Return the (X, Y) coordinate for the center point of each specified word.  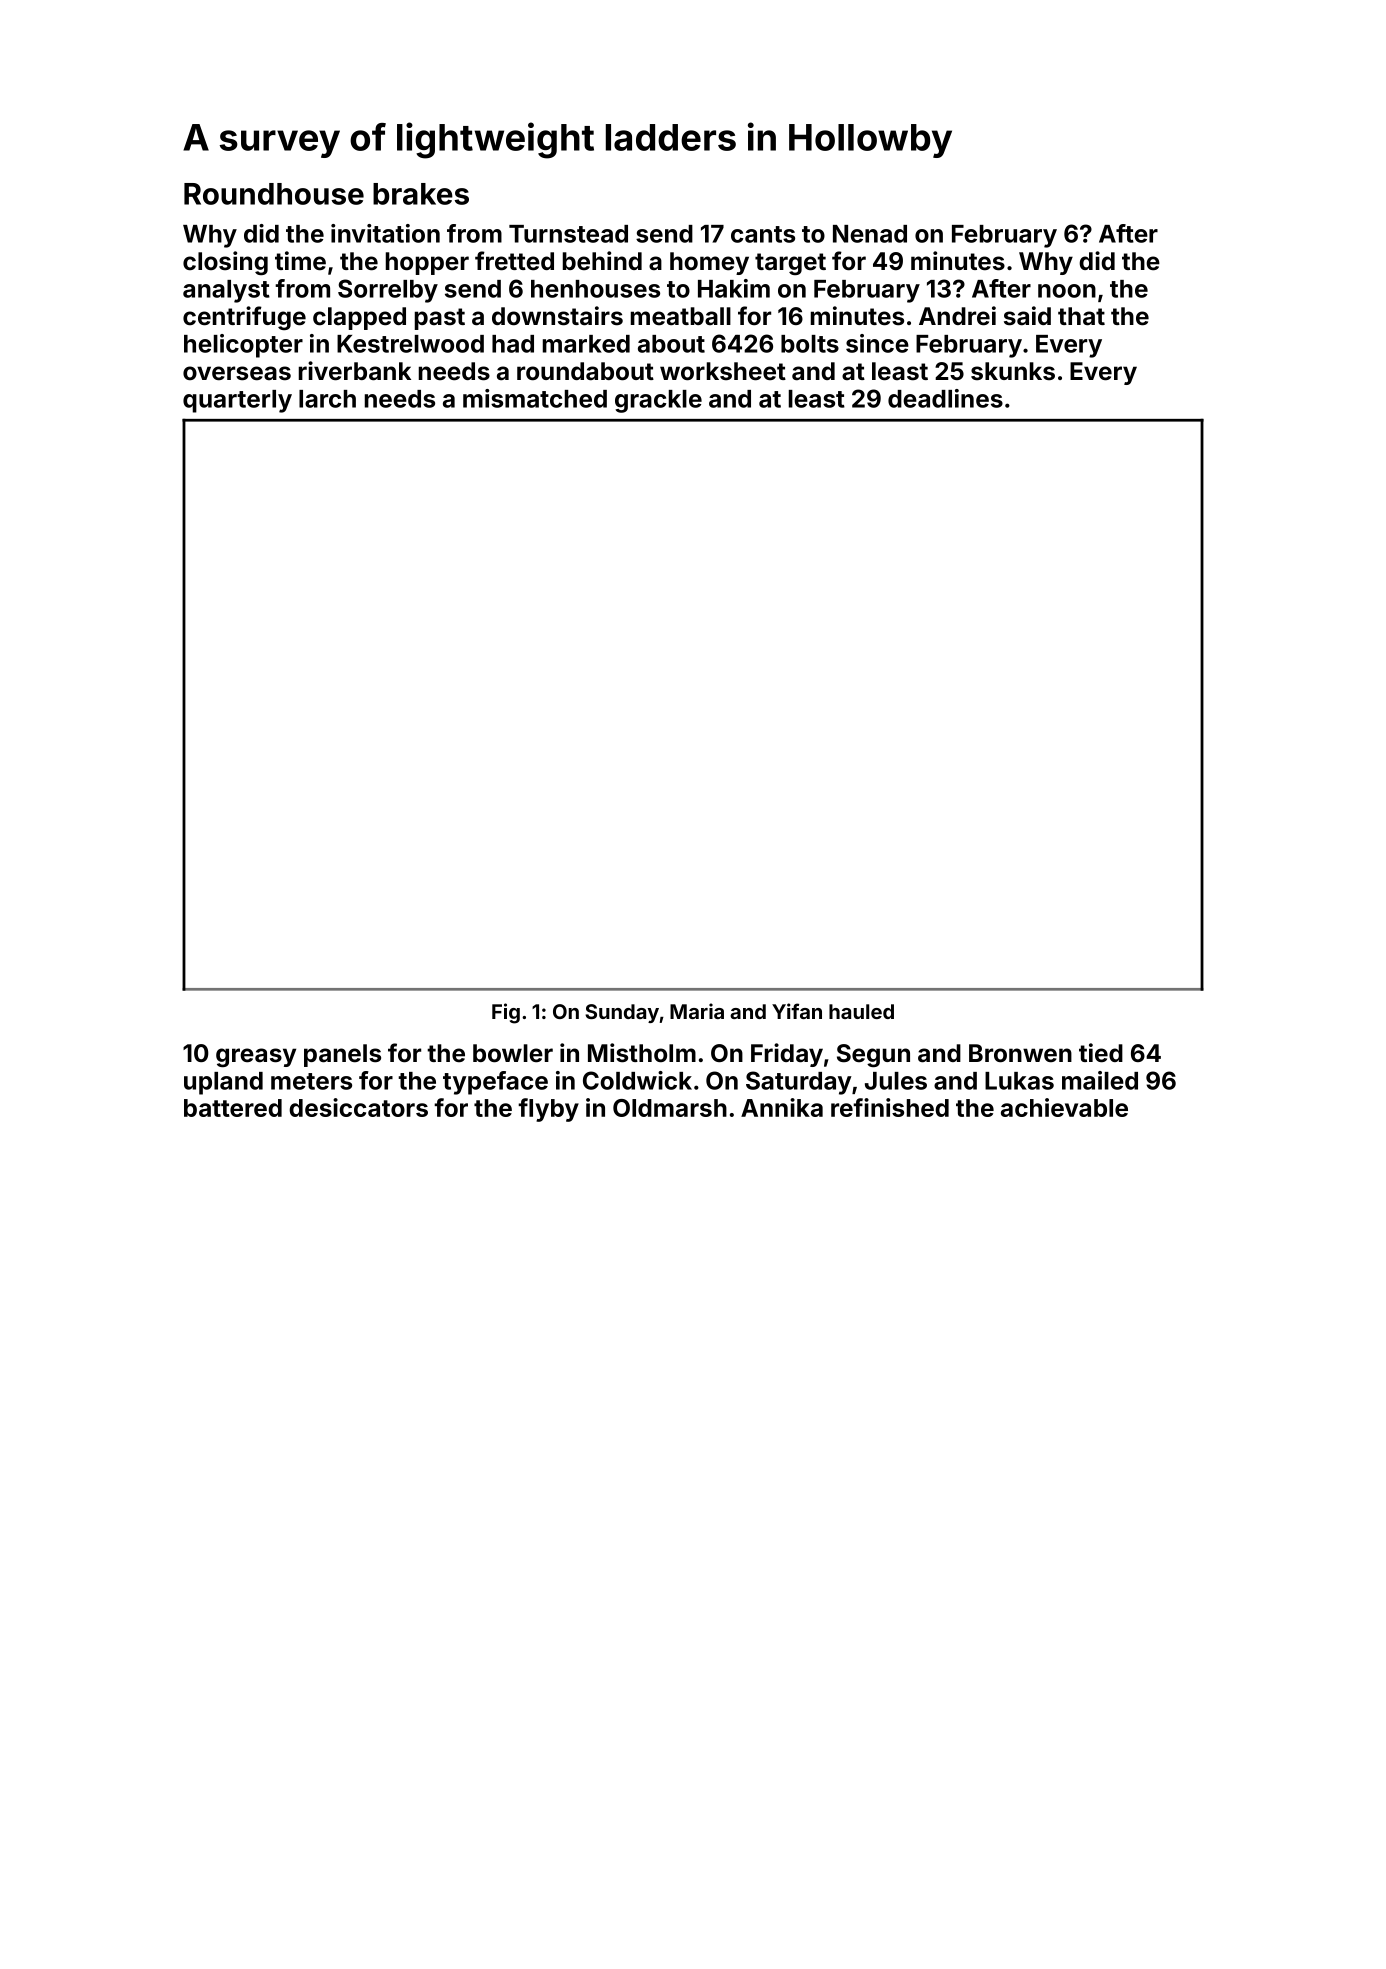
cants (763, 234)
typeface (495, 1083)
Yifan (797, 1011)
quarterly (237, 401)
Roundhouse (274, 194)
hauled (861, 1011)
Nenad (870, 234)
